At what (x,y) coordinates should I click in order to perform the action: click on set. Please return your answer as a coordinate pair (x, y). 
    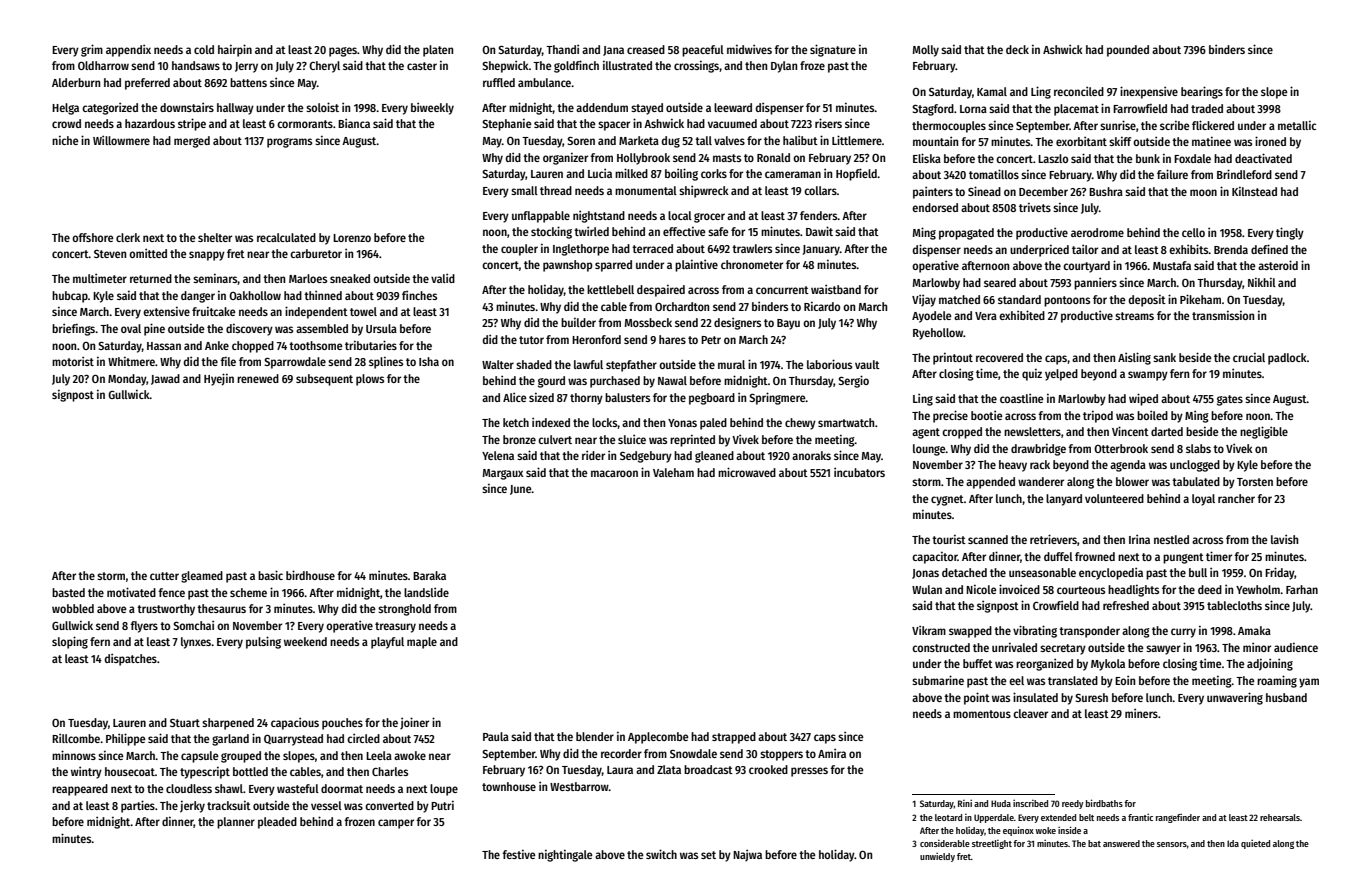
    Looking at the image, I should click on (708, 855).
